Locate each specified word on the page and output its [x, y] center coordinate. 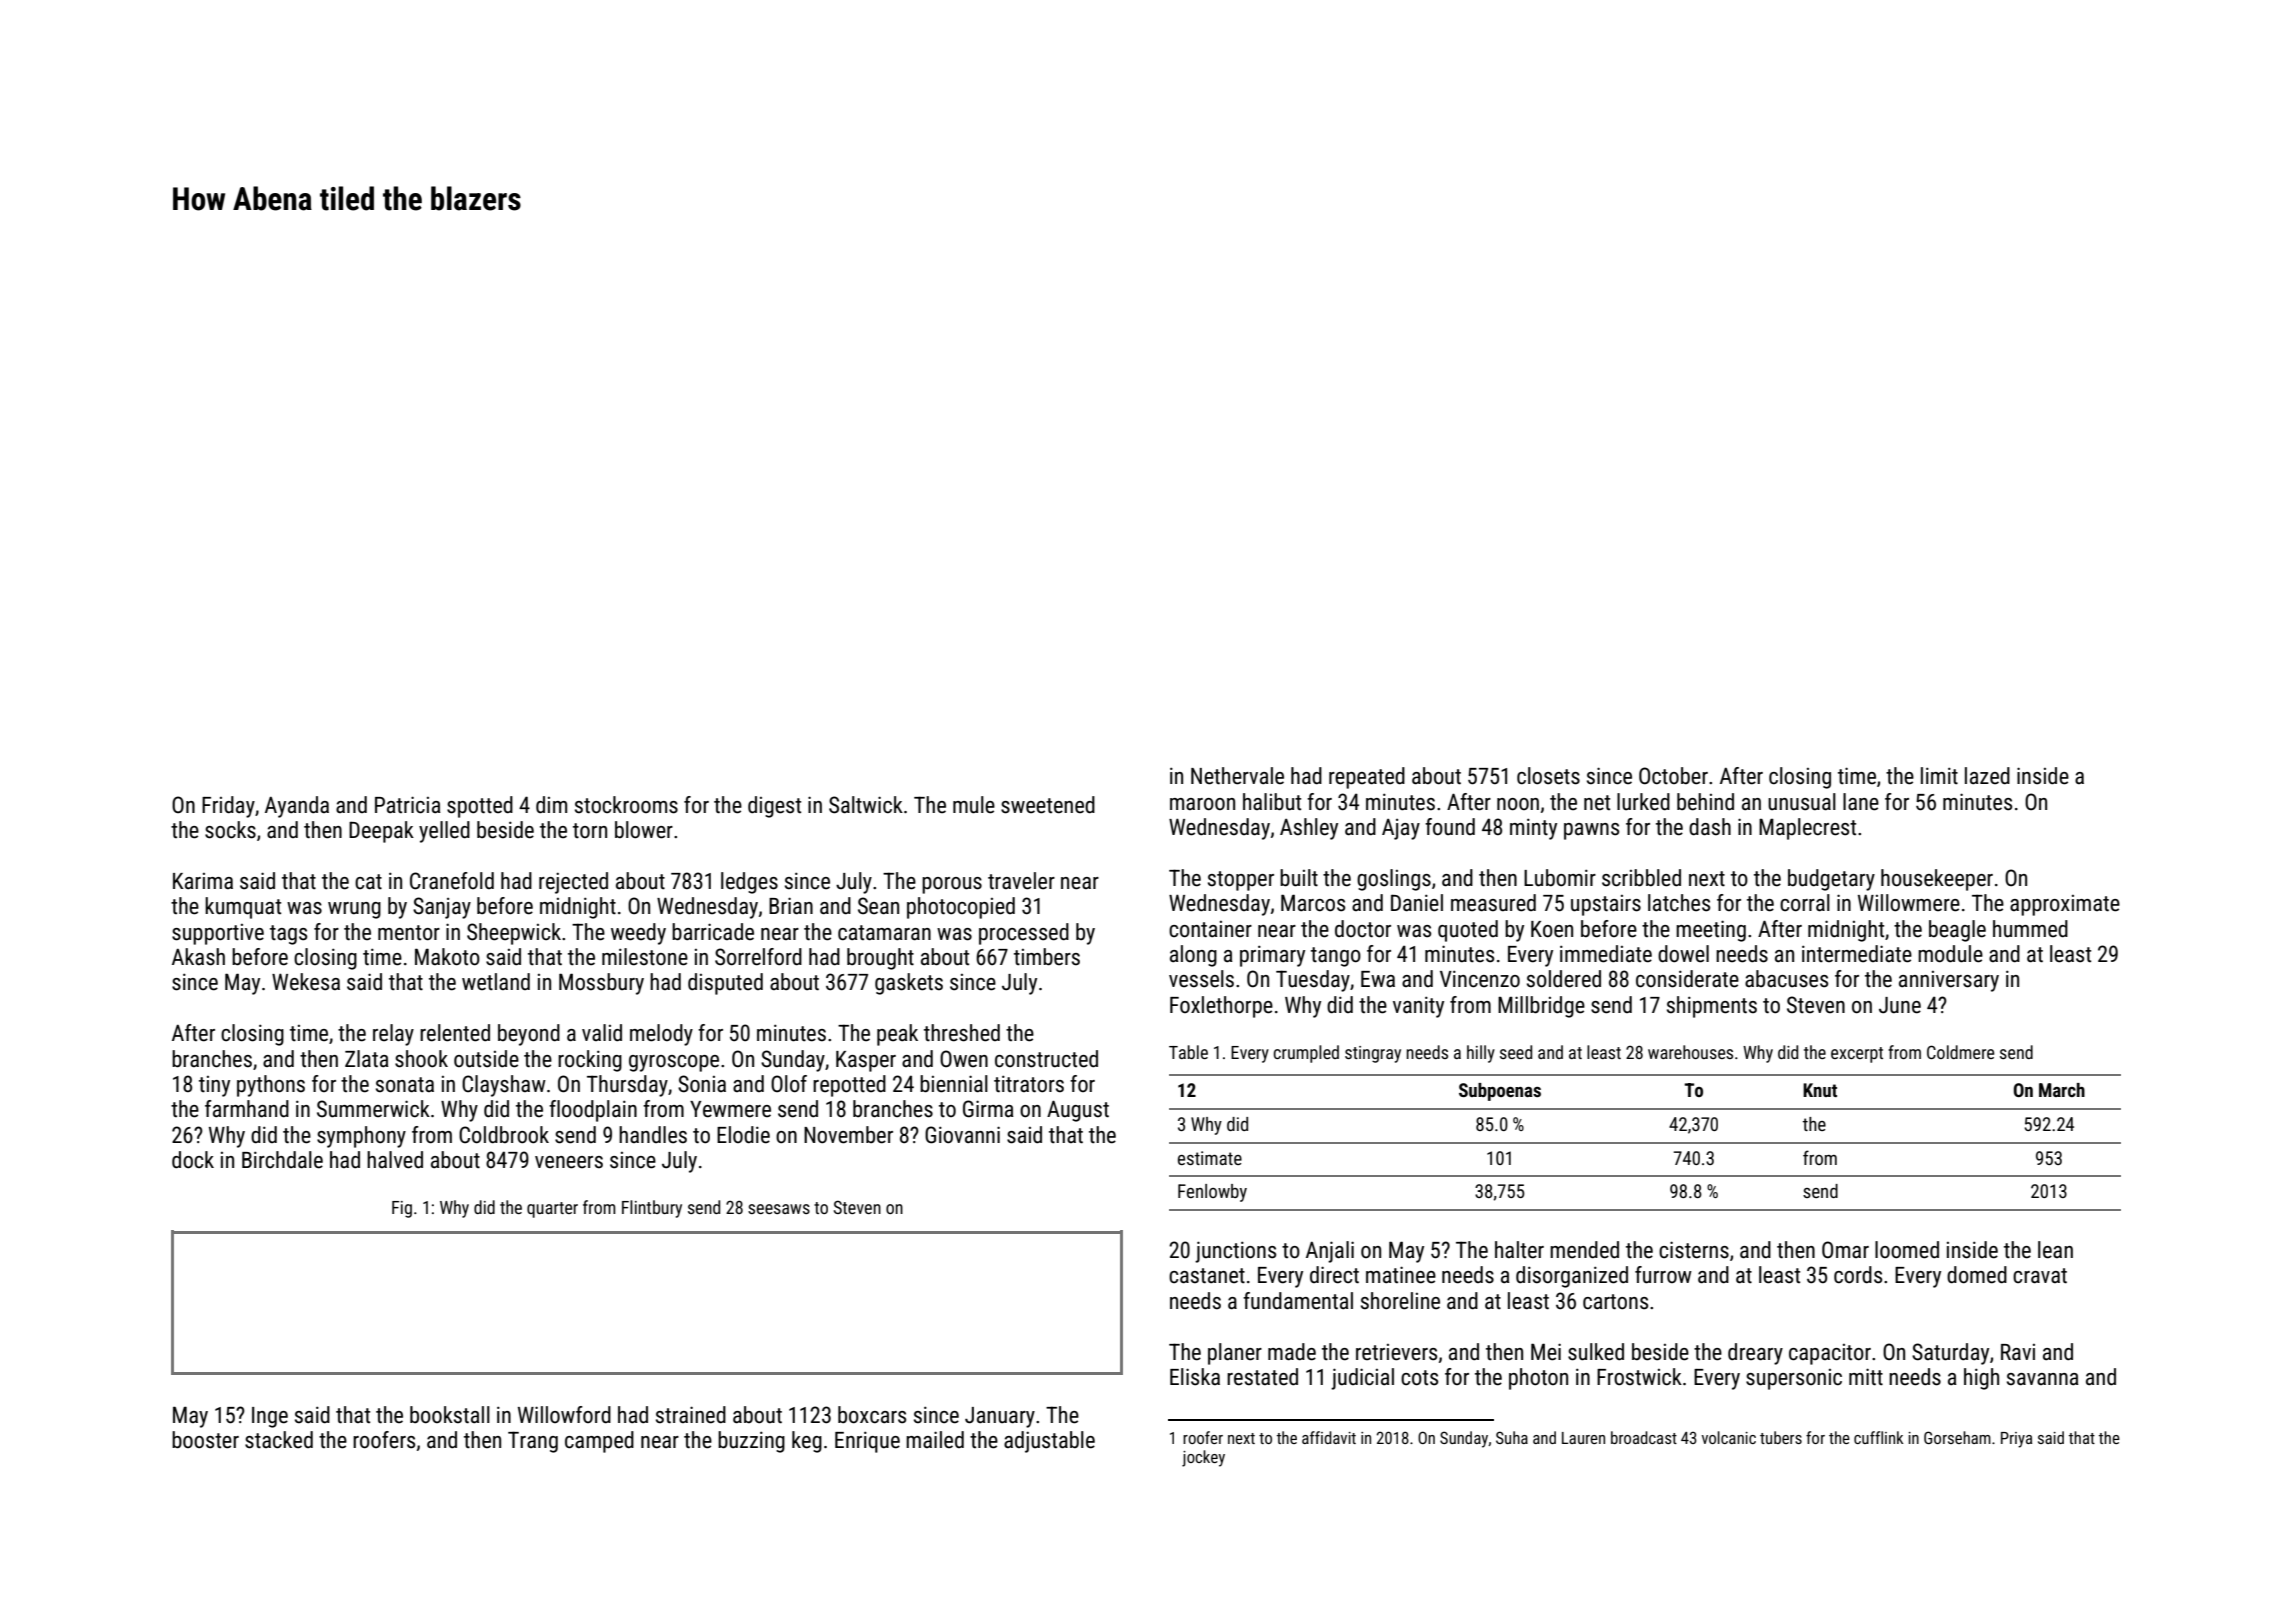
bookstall [450, 1415]
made [1292, 1352]
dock [193, 1160]
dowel [1683, 954]
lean [2055, 1250]
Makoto [447, 957]
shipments [1712, 1007]
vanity [1418, 1007]
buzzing [751, 1442]
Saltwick [866, 805]
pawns [1591, 831]
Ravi [2018, 1352]
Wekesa [306, 982]
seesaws [779, 1209]
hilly [1481, 1054]
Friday [228, 807]
